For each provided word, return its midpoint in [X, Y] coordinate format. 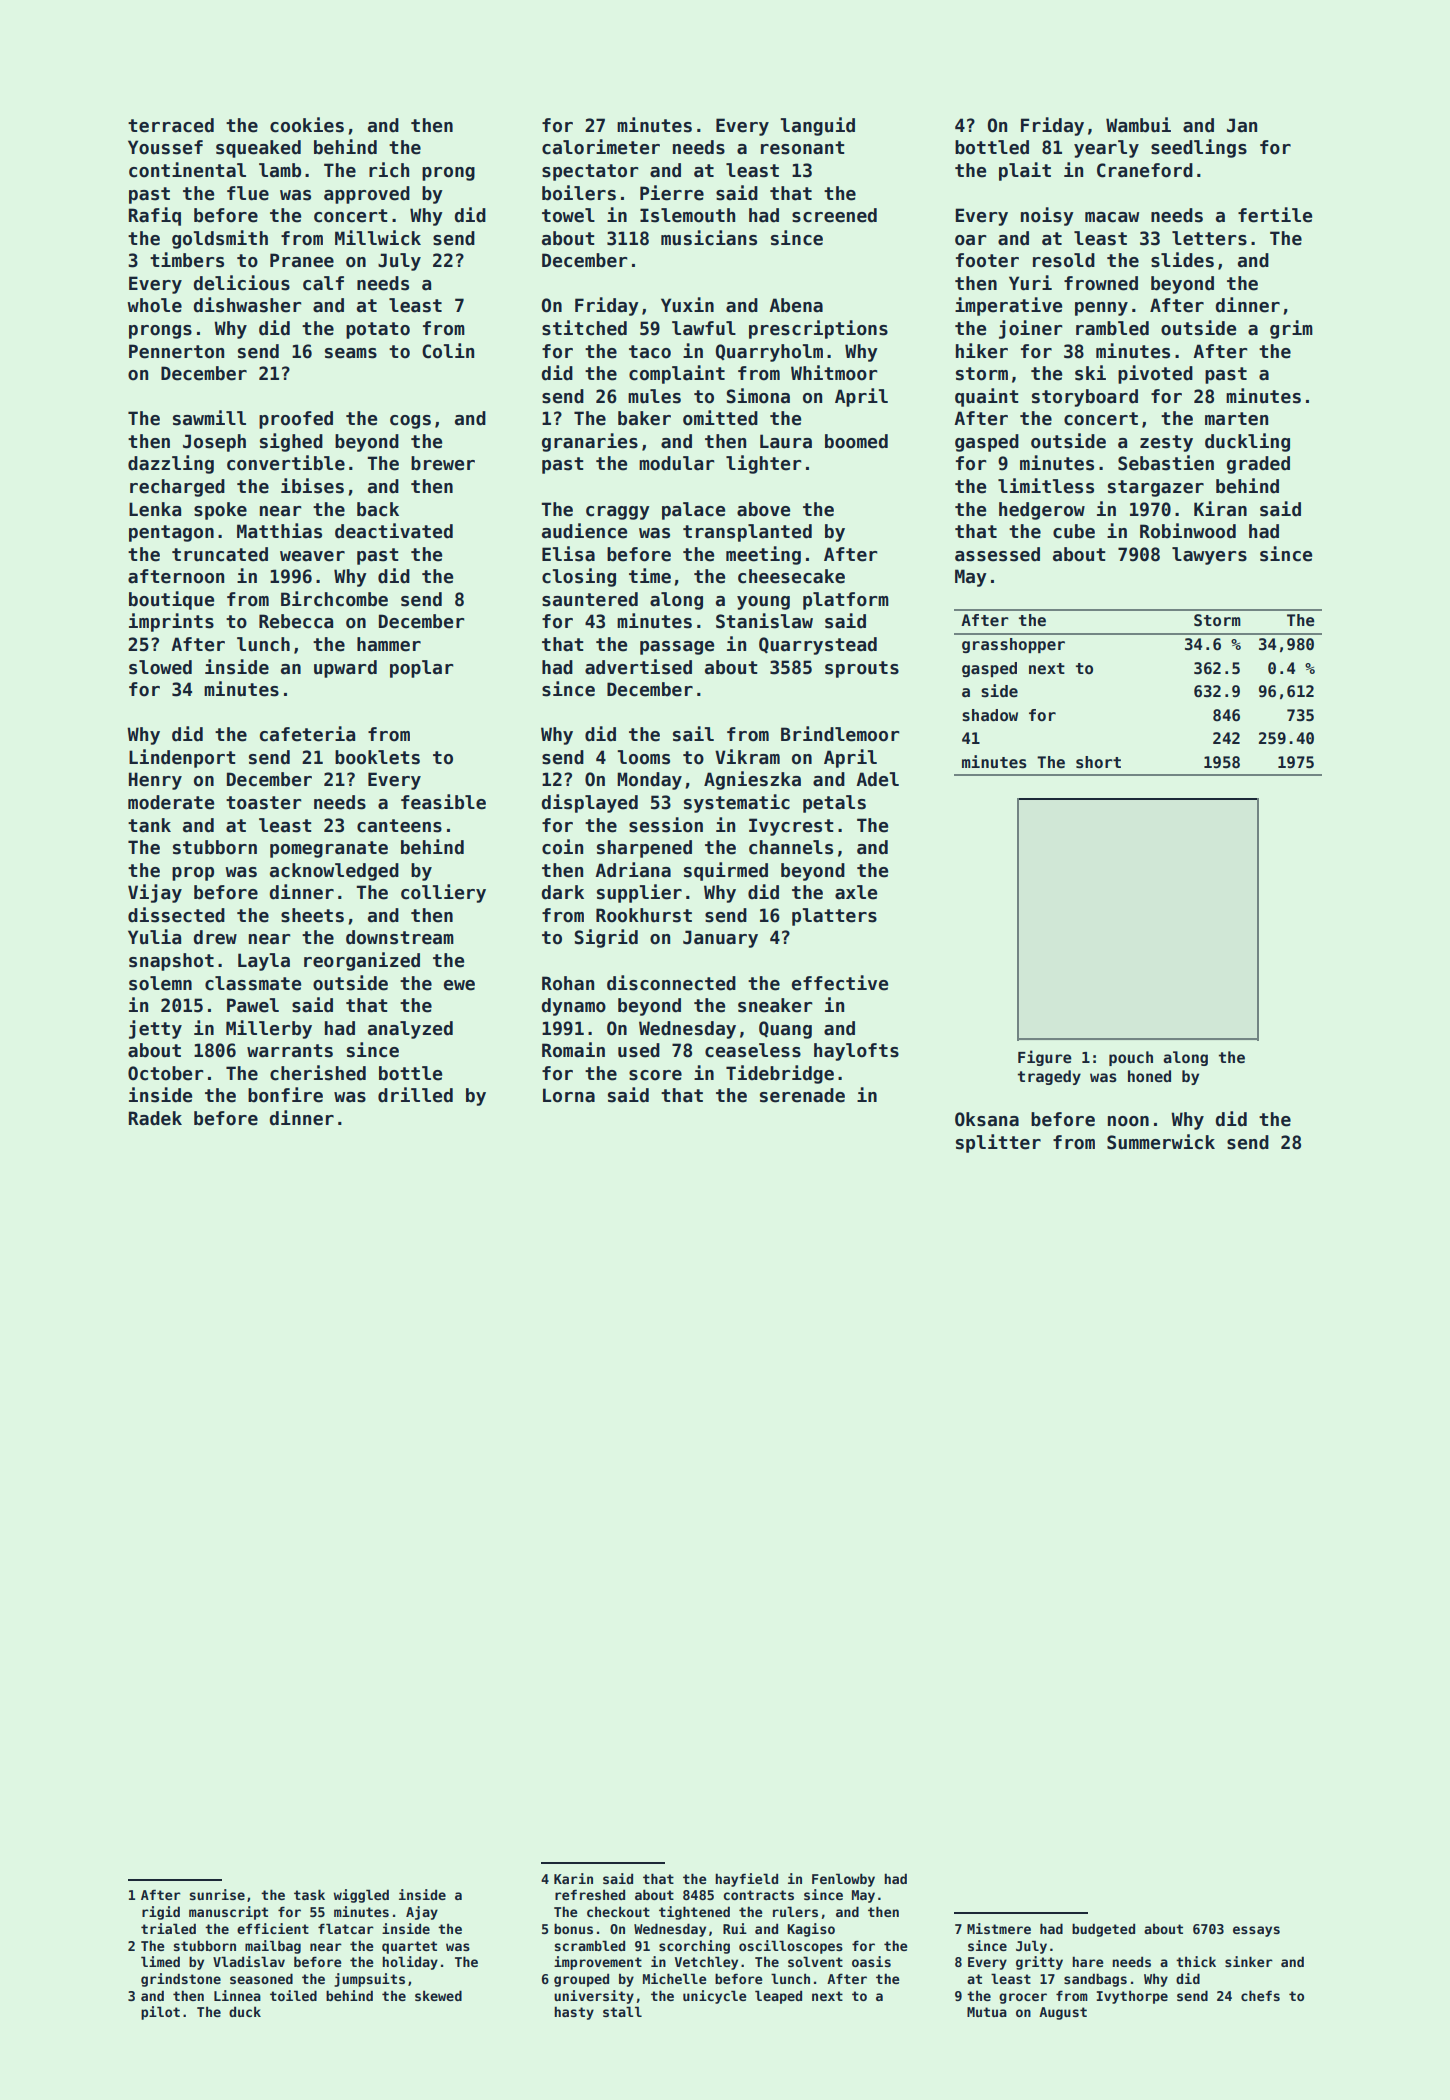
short [1098, 762]
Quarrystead [818, 646]
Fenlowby [843, 1880]
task [309, 1894]
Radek [155, 1118]
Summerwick [1161, 1142]
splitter [998, 1143]
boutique [171, 600]
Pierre [672, 193]
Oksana [987, 1119]
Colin [448, 351]
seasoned [261, 1978]
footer [987, 260]
